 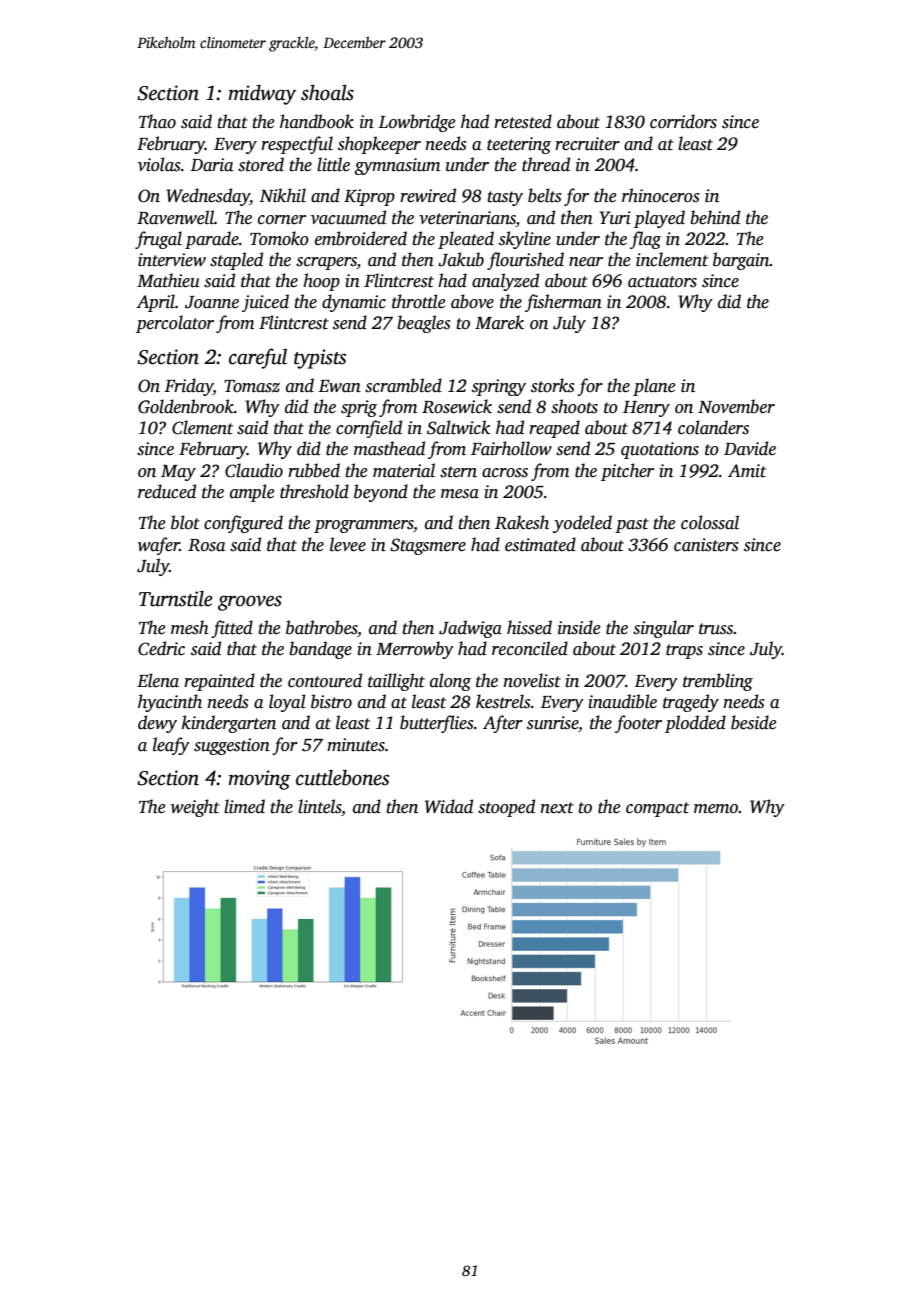 I want to click on footer, so click(x=638, y=724).
